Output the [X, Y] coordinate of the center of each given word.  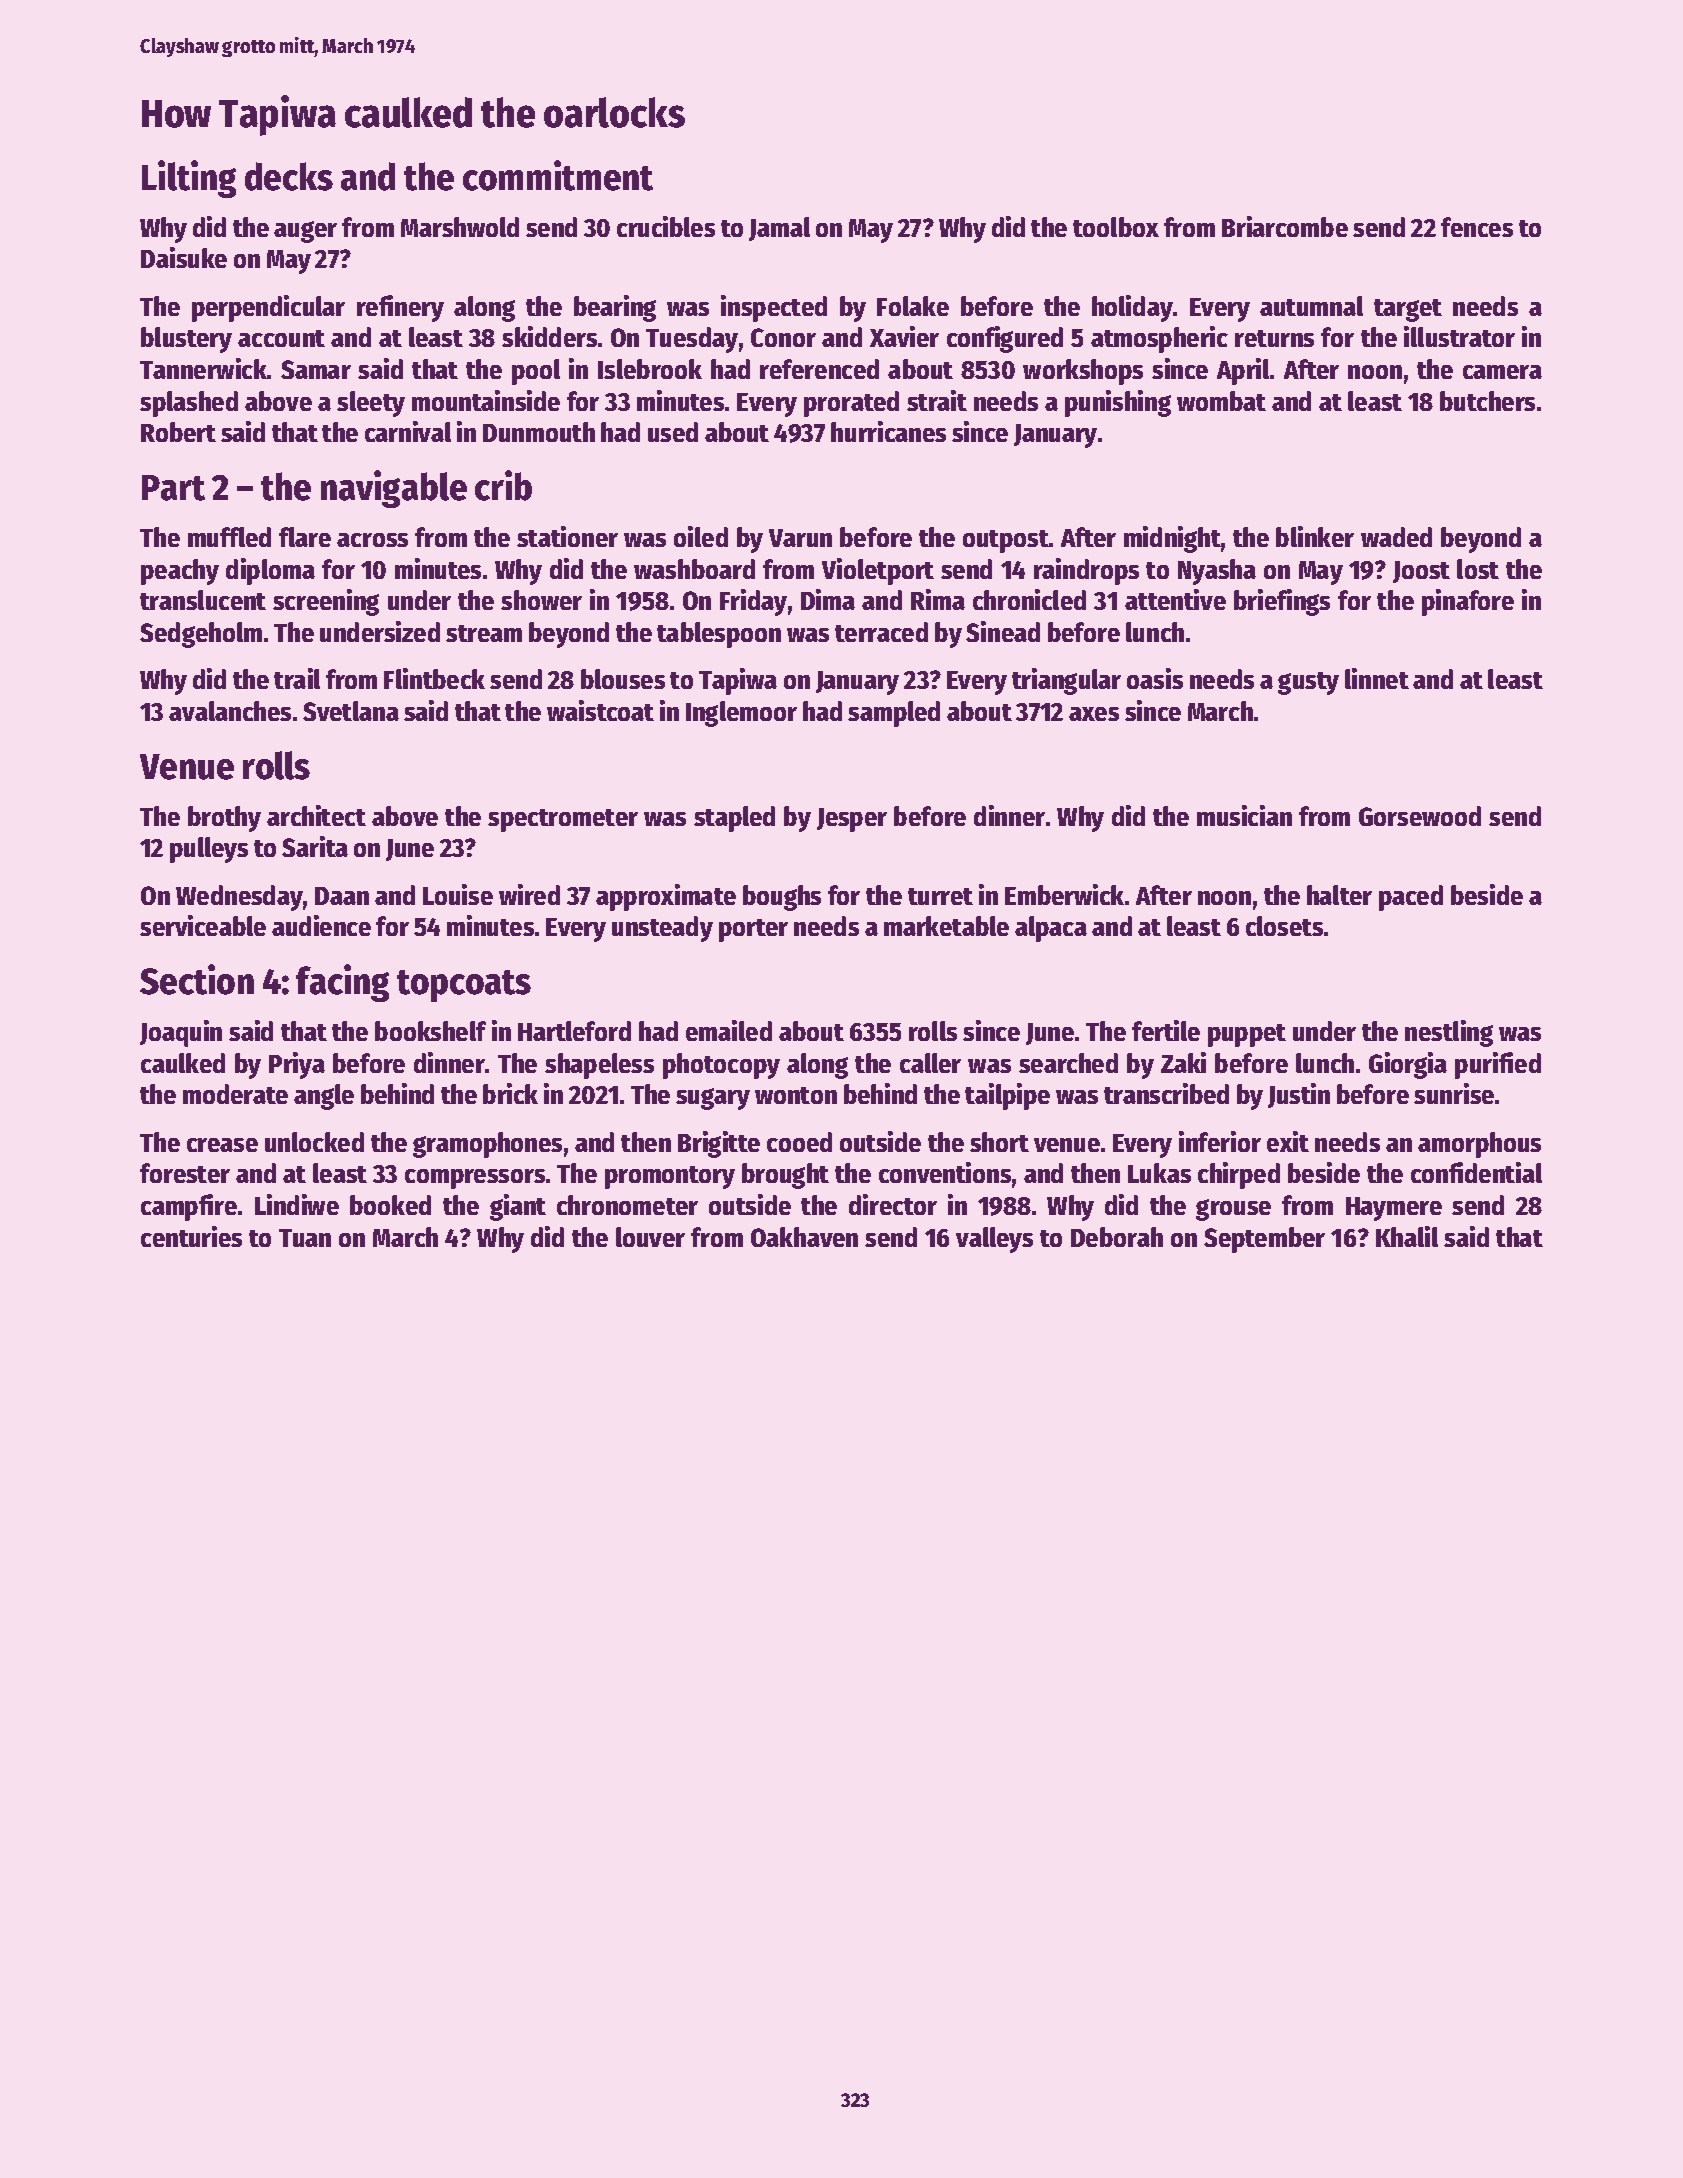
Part [173, 488]
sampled [894, 714]
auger [305, 232]
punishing [1118, 403]
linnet [1377, 678]
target [1408, 310]
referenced [819, 369]
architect [316, 815]
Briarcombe [1285, 226]
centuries [191, 1236]
